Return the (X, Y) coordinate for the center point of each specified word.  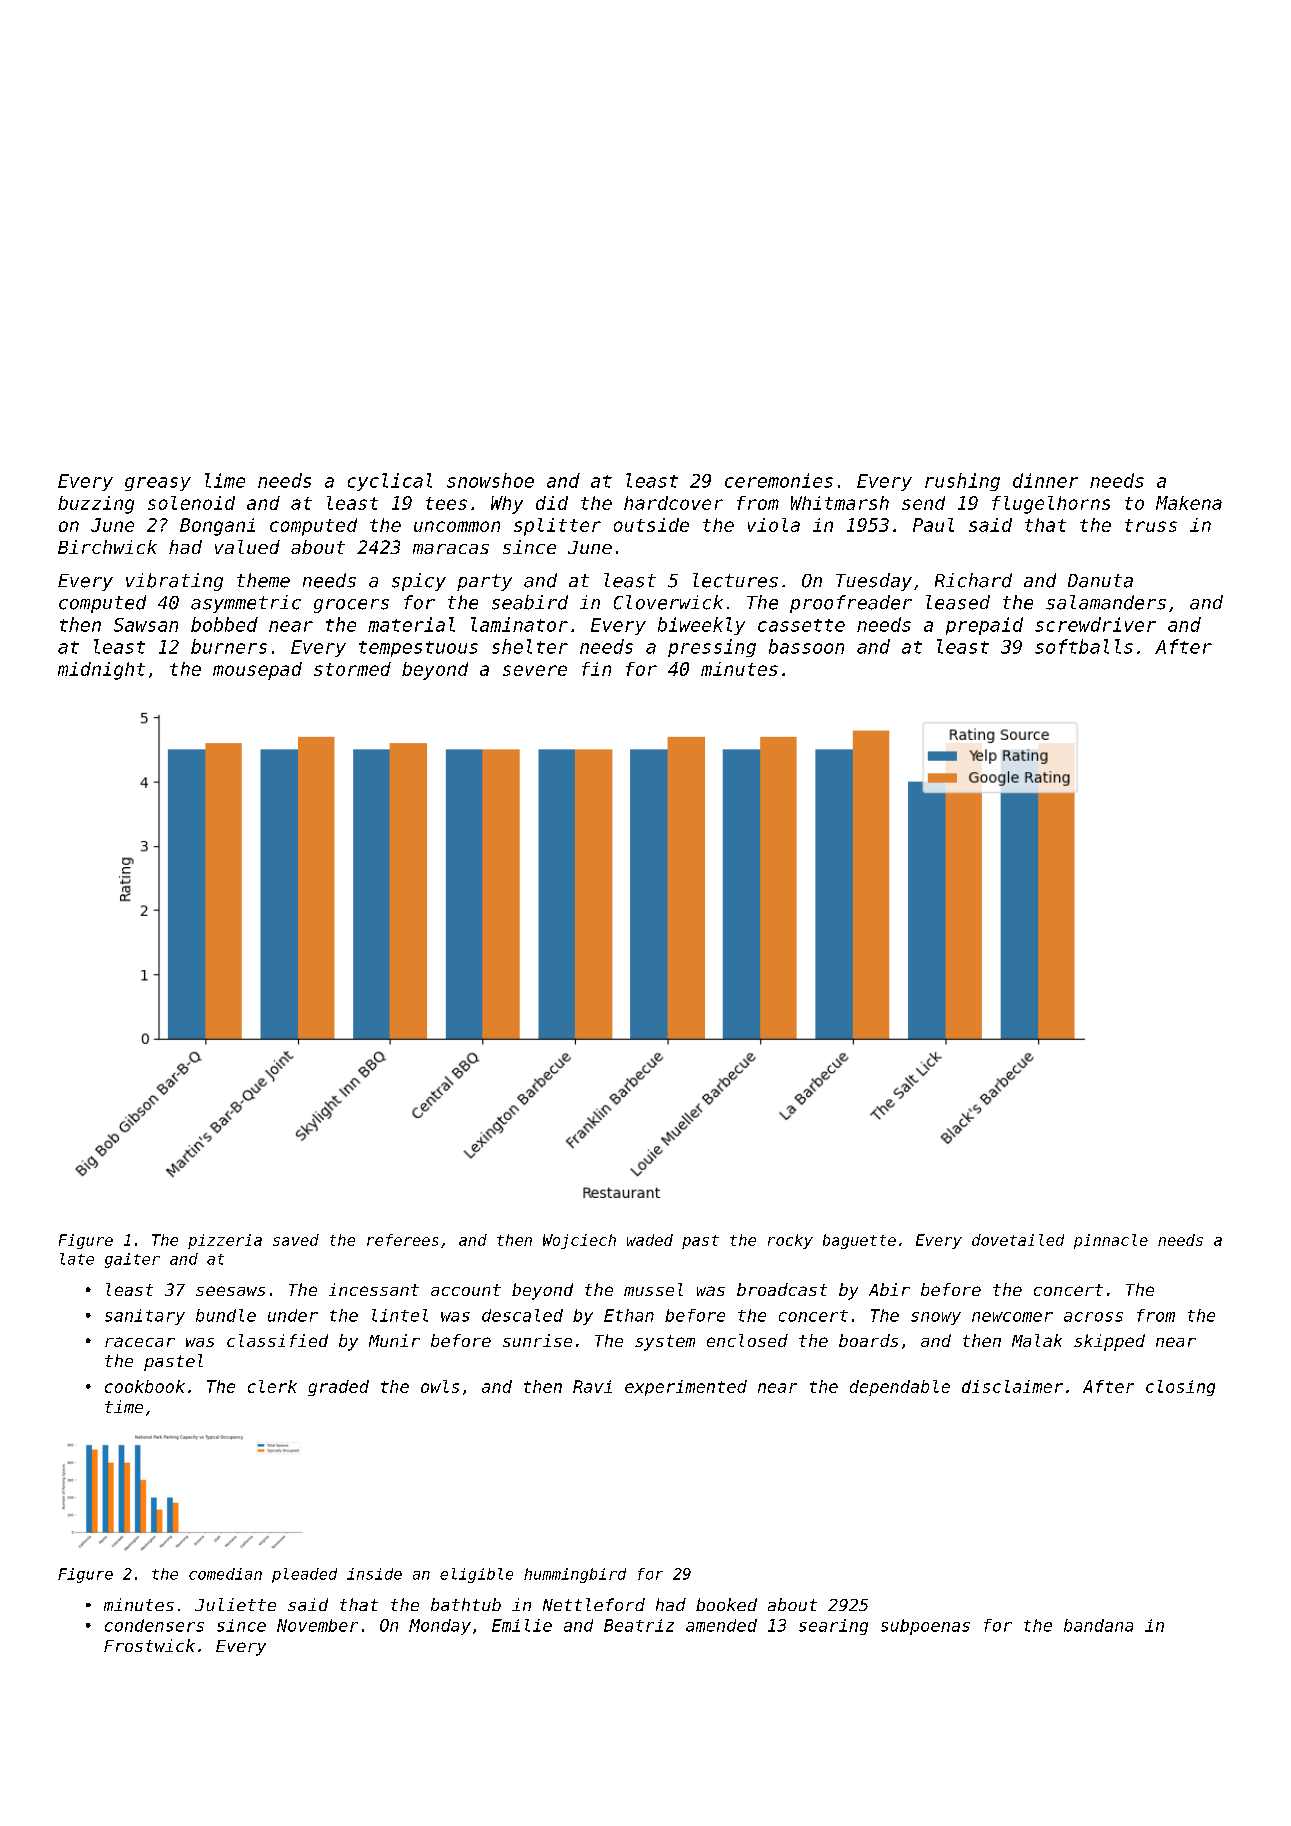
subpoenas (925, 1627)
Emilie (522, 1625)
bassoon (806, 646)
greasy (158, 484)
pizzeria (225, 1241)
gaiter (132, 1260)
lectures (735, 580)
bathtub (466, 1604)
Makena (1189, 503)
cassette (801, 625)
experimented (686, 1388)
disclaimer (1012, 1386)
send (923, 503)
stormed (352, 669)
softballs (1084, 646)
